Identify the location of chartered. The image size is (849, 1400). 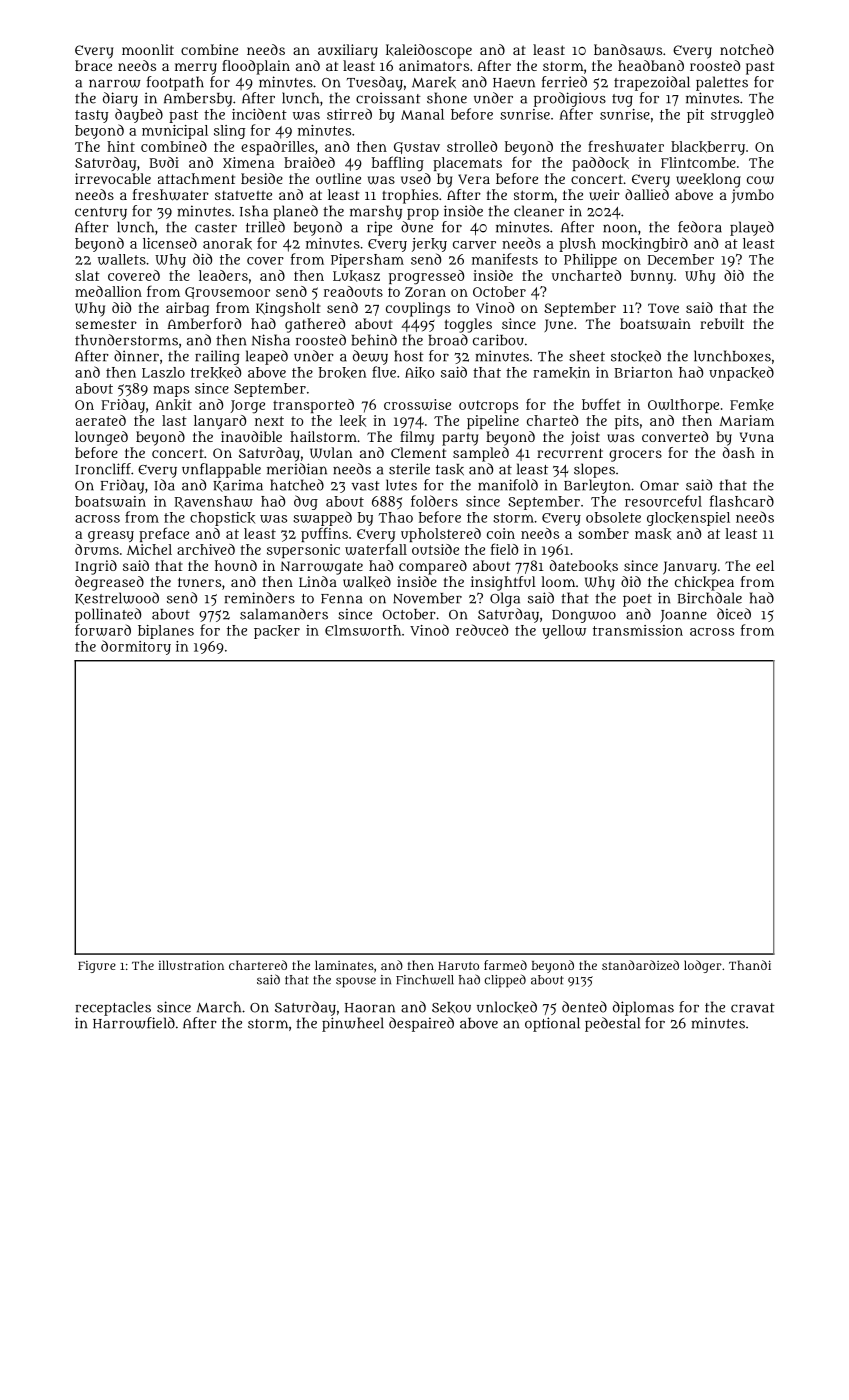
(258, 965).
